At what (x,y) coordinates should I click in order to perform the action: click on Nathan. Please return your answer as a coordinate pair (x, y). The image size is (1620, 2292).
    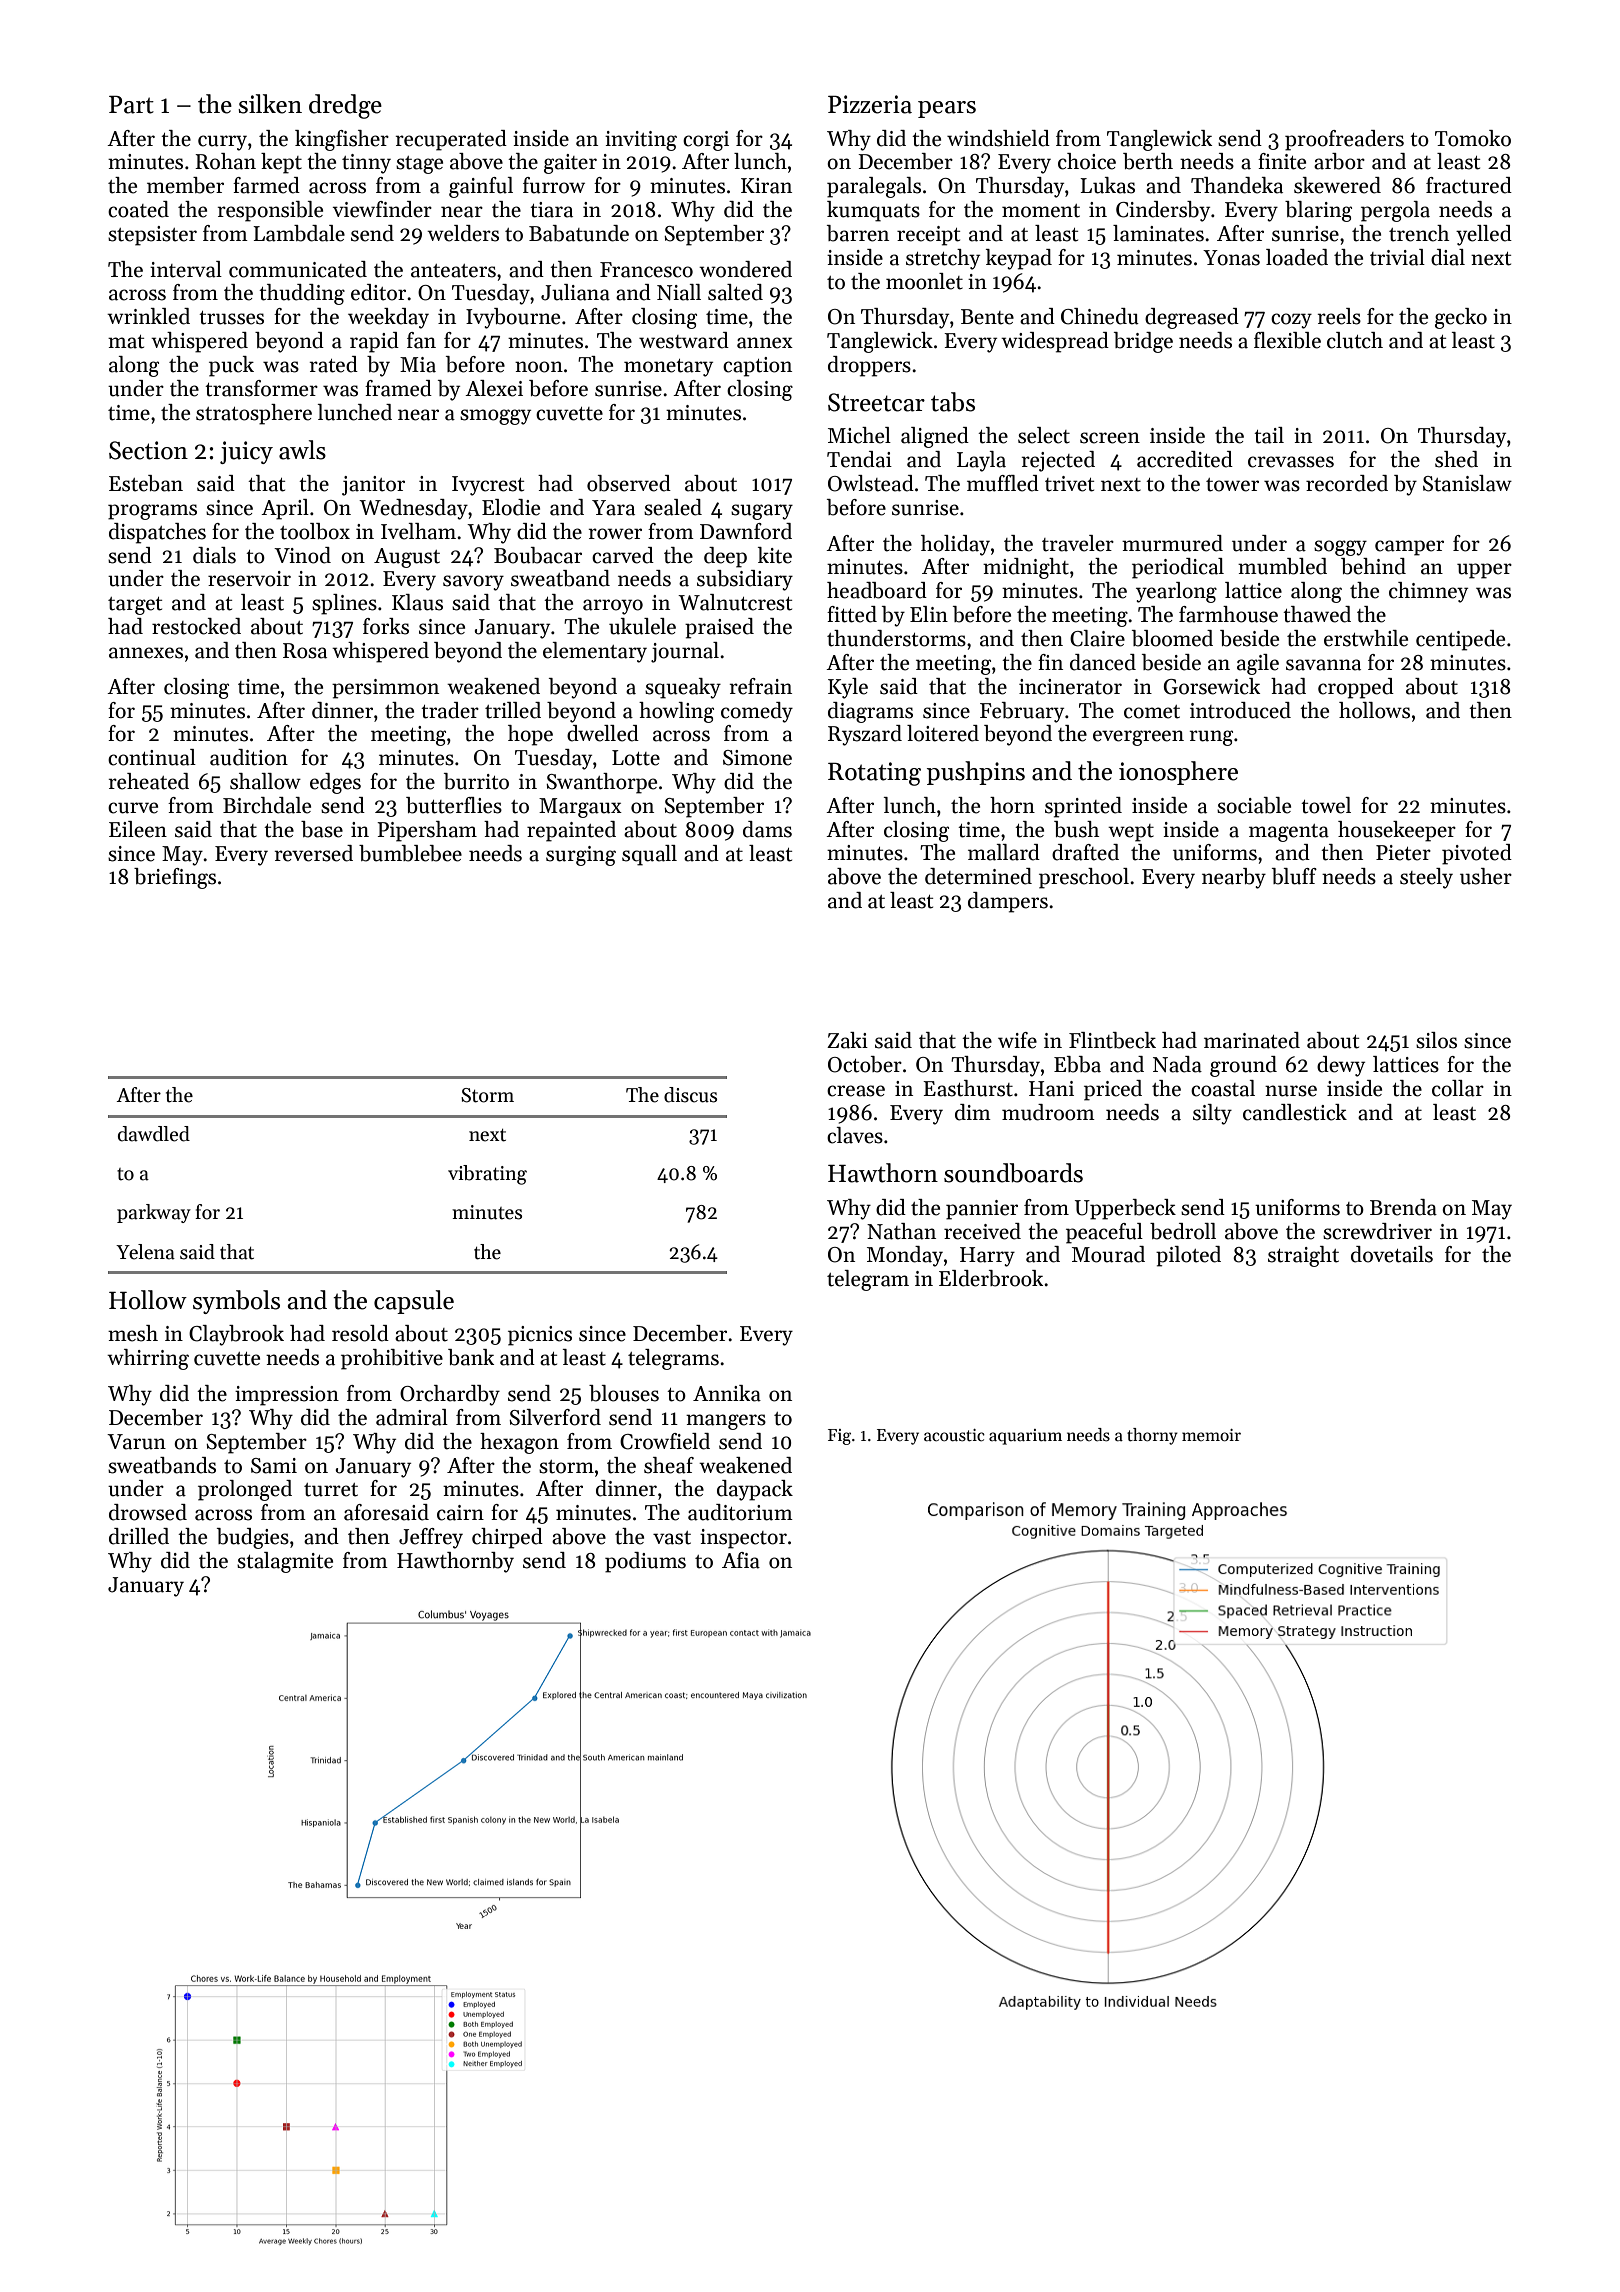
    Looking at the image, I should click on (901, 1231).
